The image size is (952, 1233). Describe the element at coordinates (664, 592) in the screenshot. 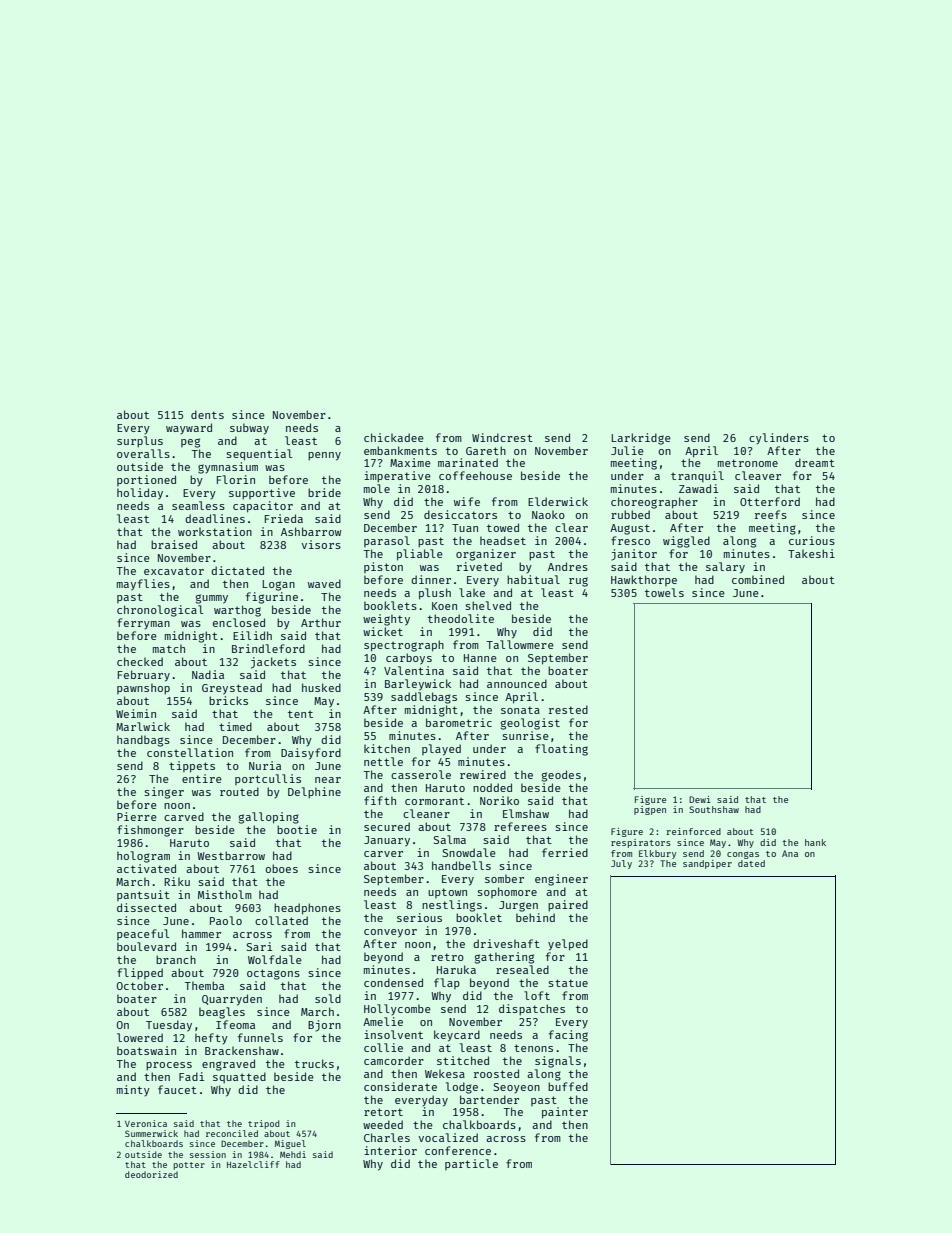

I see `towels` at that location.
